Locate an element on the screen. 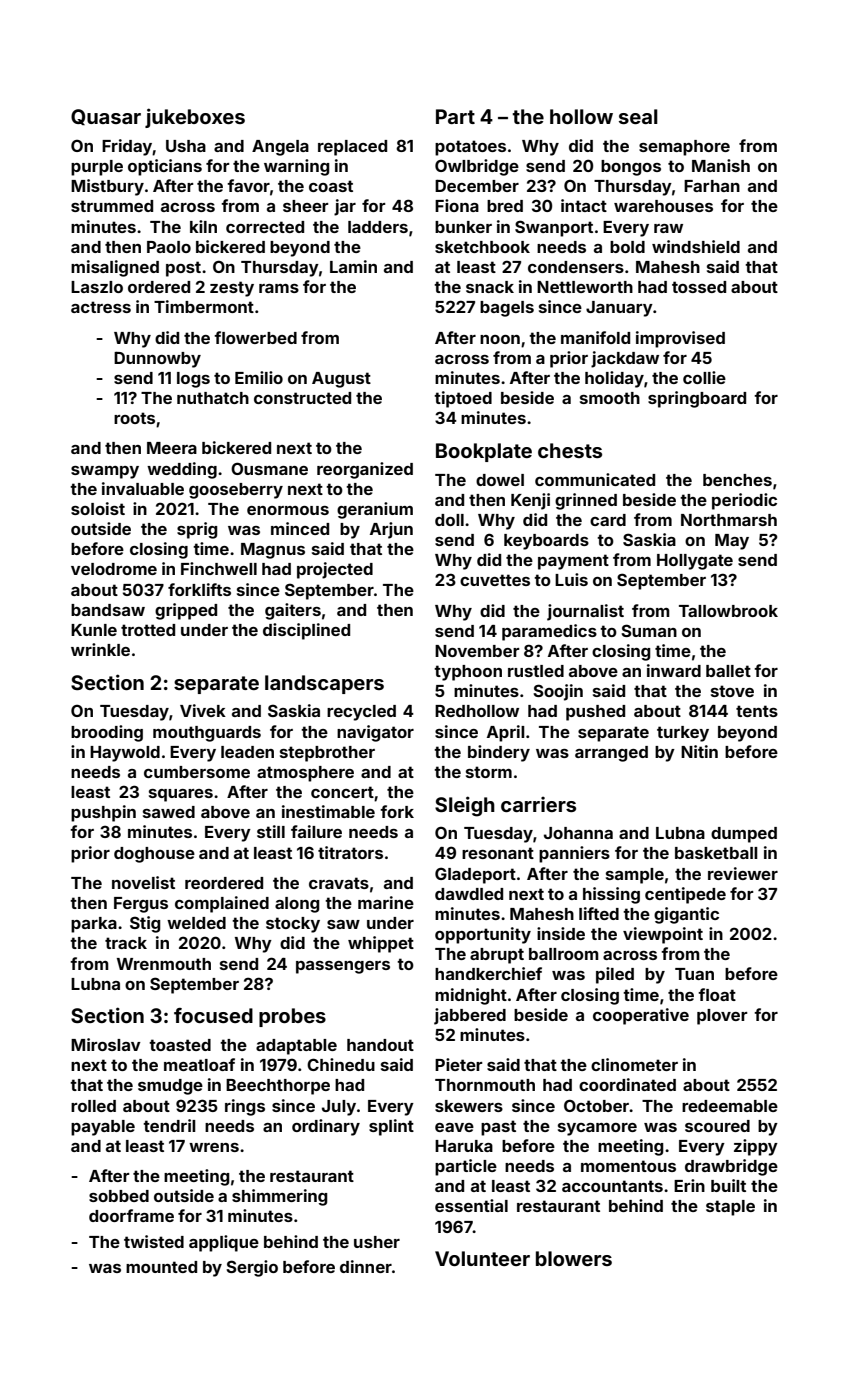  sobbed is located at coordinates (119, 1196).
